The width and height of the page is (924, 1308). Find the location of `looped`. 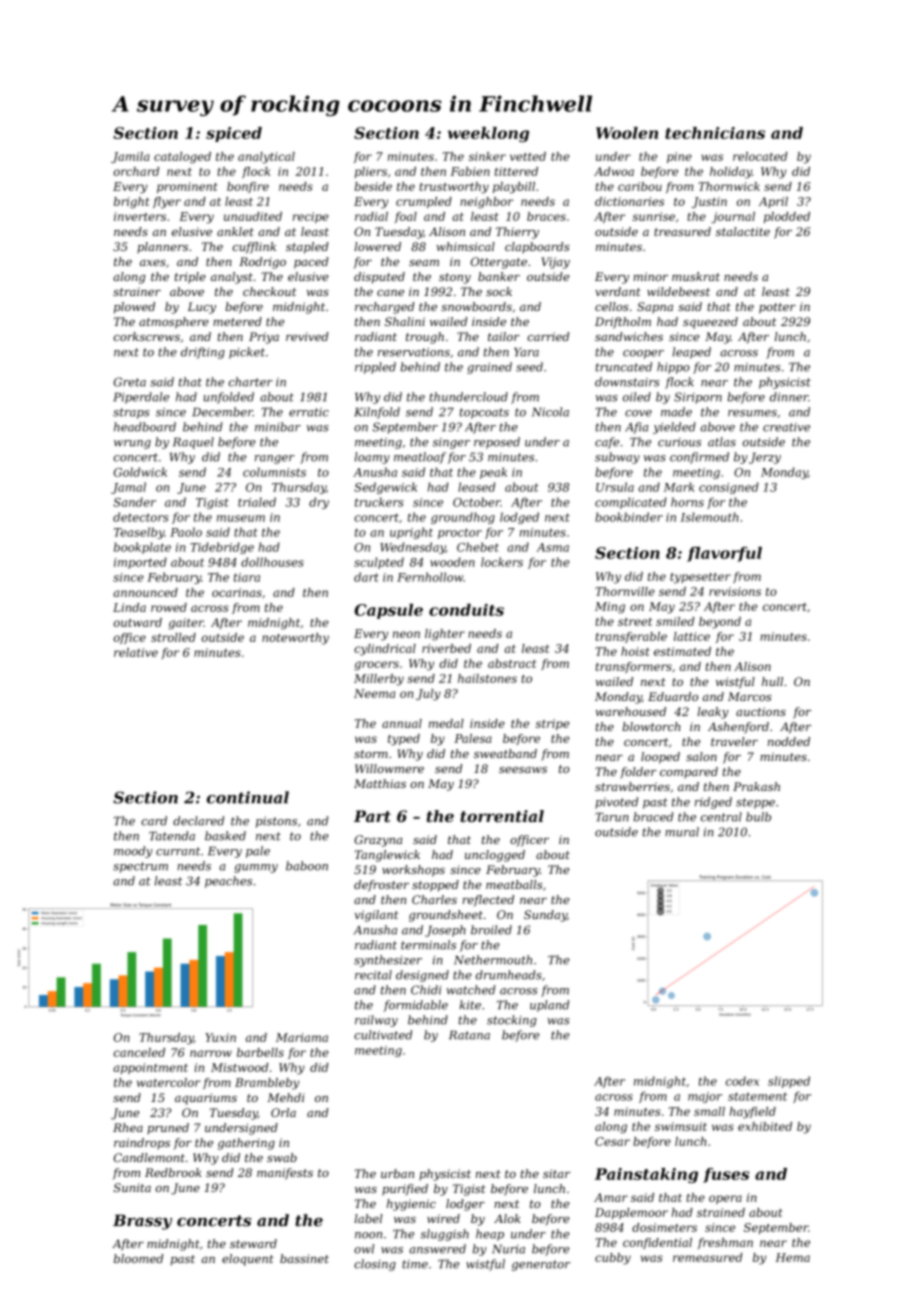

looped is located at coordinates (660, 758).
